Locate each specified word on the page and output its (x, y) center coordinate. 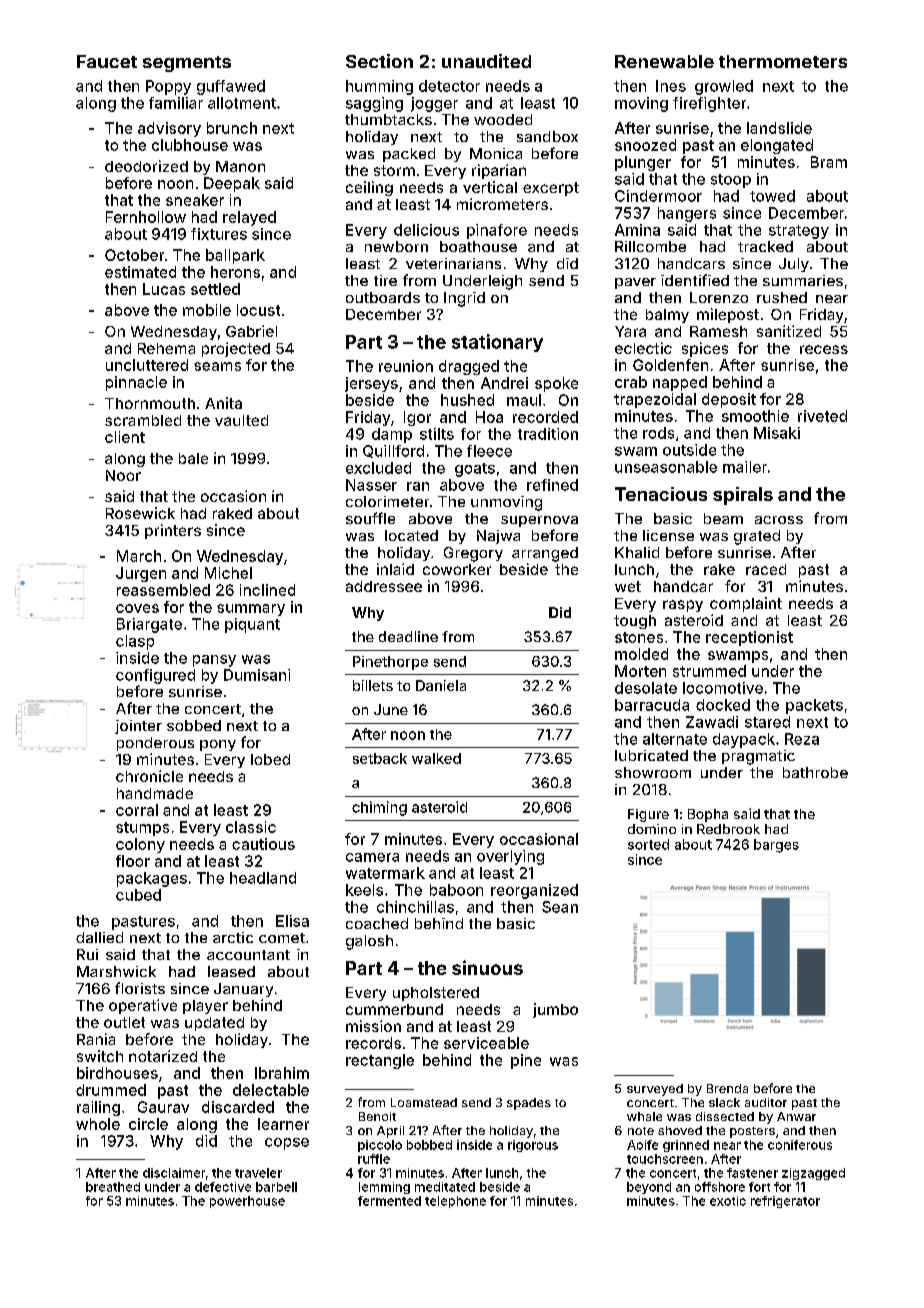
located (411, 535)
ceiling (369, 188)
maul (524, 400)
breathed (113, 1187)
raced (766, 569)
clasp (135, 642)
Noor (123, 475)
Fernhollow (146, 217)
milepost (728, 315)
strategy (799, 232)
